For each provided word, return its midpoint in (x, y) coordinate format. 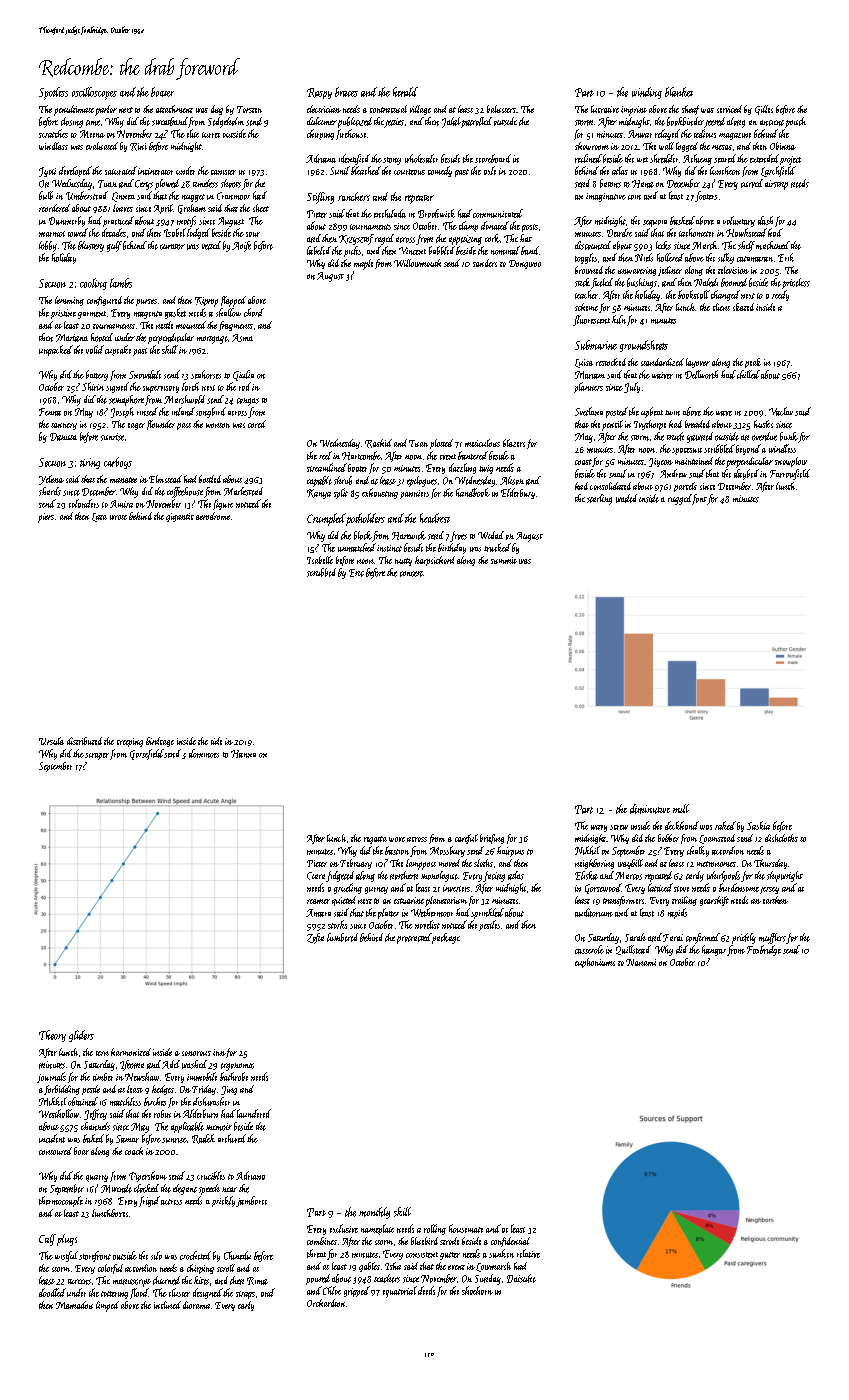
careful (466, 839)
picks (352, 251)
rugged (680, 499)
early (246, 1306)
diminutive (650, 809)
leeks (663, 245)
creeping (130, 742)
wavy (599, 828)
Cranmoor (233, 196)
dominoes (204, 753)
